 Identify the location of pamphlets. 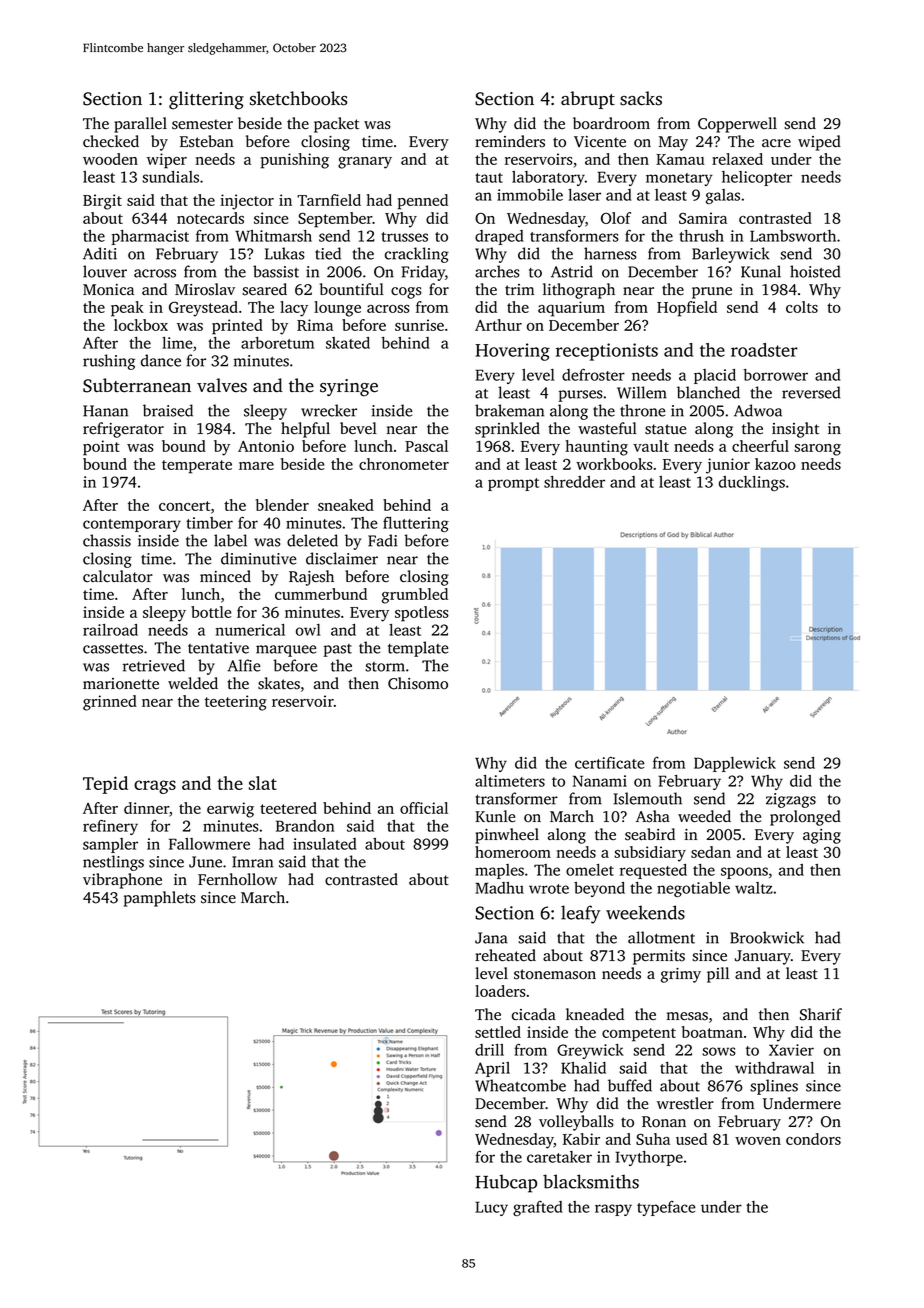
(160, 899).
